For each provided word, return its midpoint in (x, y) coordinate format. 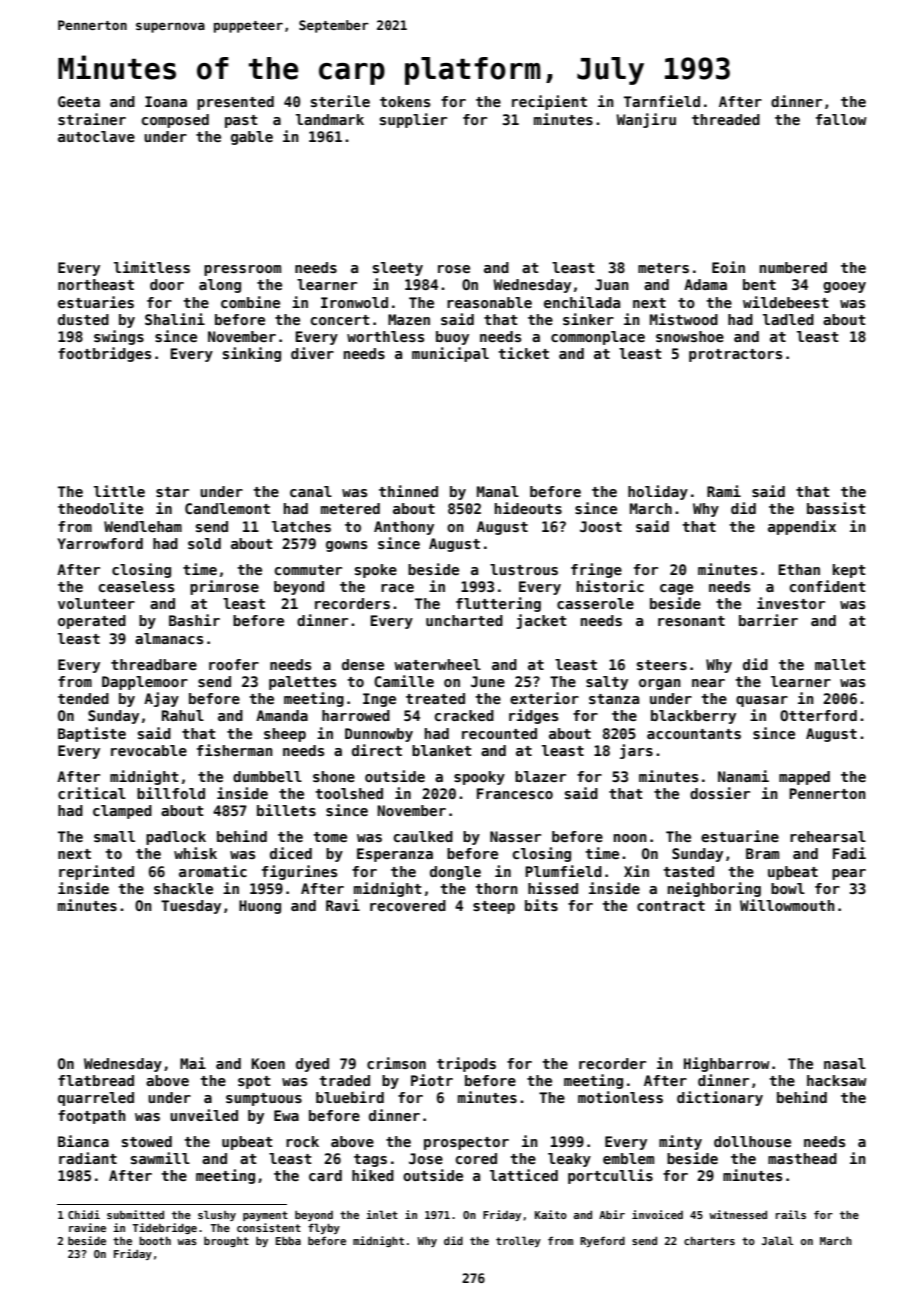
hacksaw (837, 1080)
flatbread (96, 1080)
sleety (398, 269)
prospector (466, 1143)
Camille (404, 681)
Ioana (166, 101)
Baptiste (92, 734)
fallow (841, 119)
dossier (720, 793)
